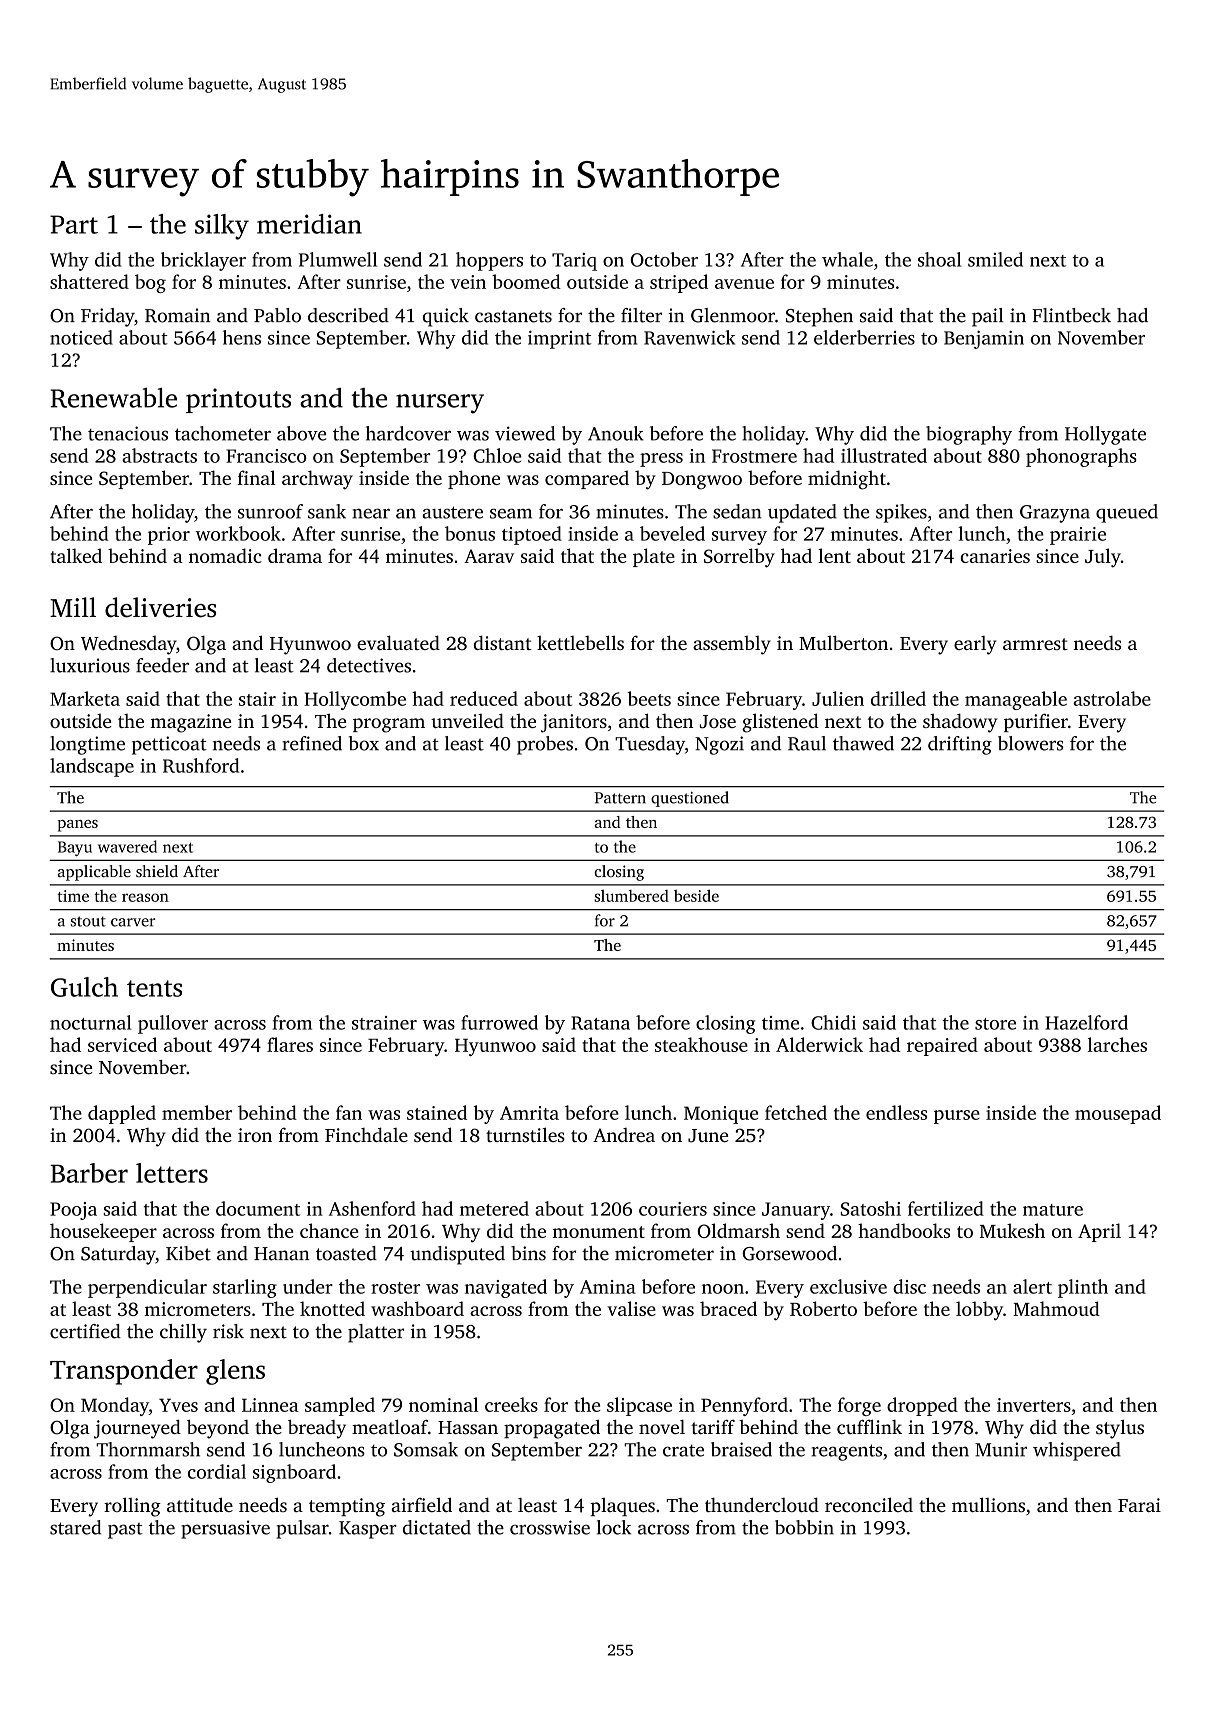 The width and height of the image is (1214, 1717). I want to click on October, so click(664, 259).
